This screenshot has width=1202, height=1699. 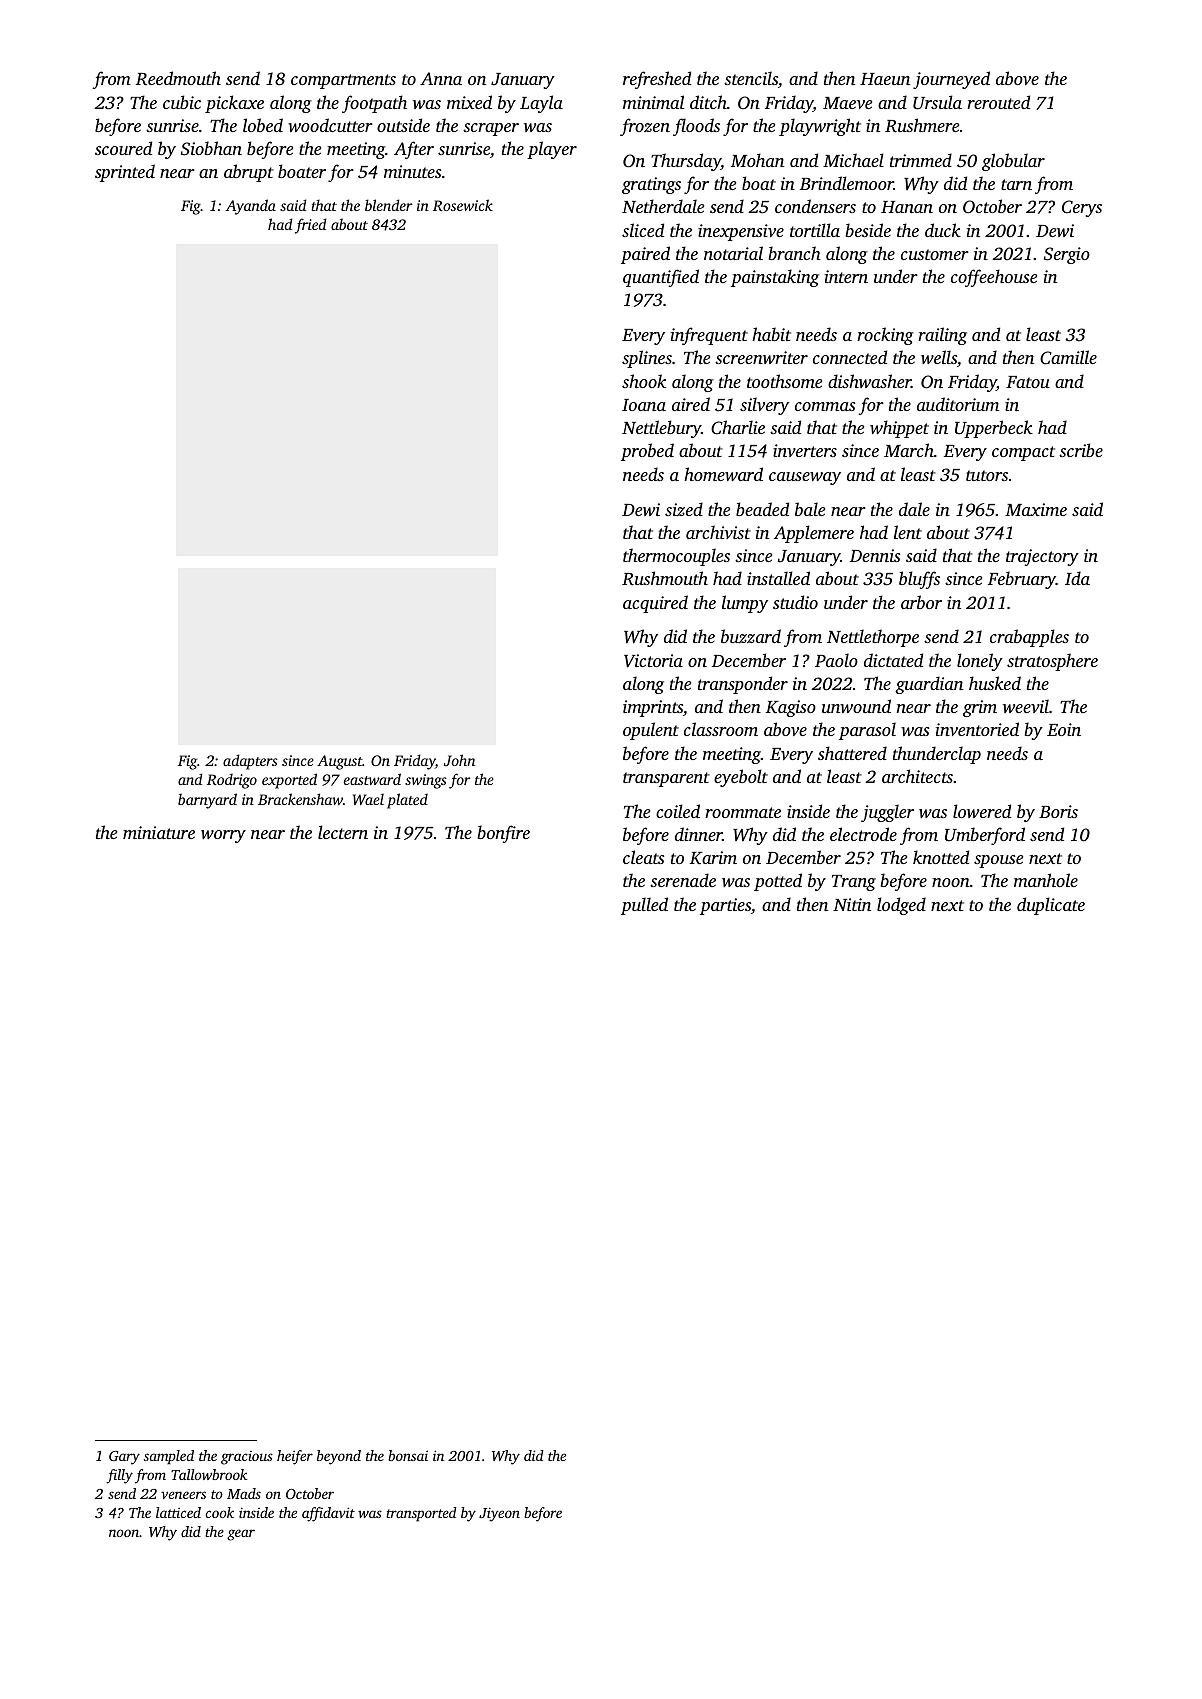 What do you see at coordinates (178, 78) in the screenshot?
I see `Reedmouth` at bounding box center [178, 78].
